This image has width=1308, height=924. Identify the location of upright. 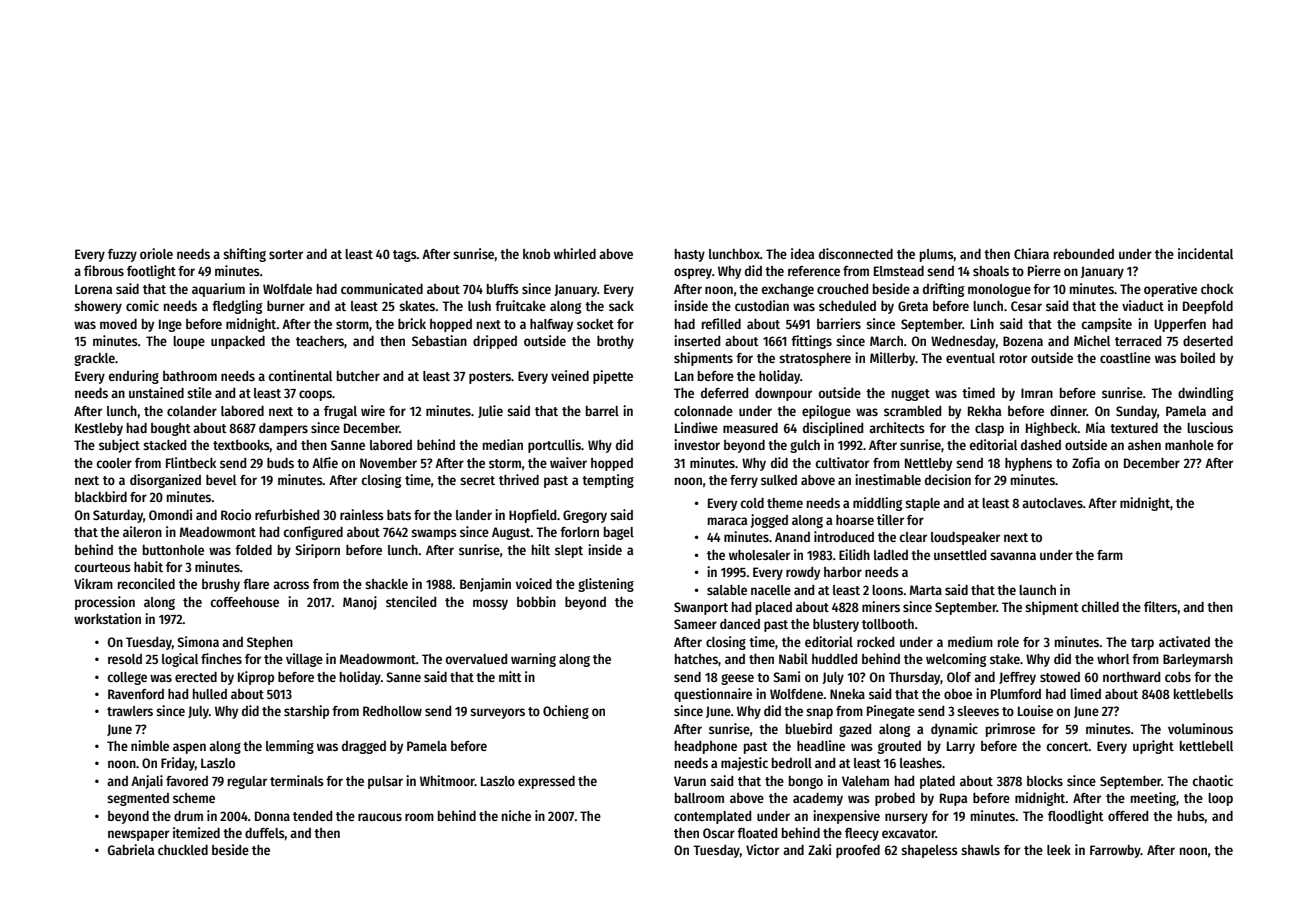
(1153, 747).
